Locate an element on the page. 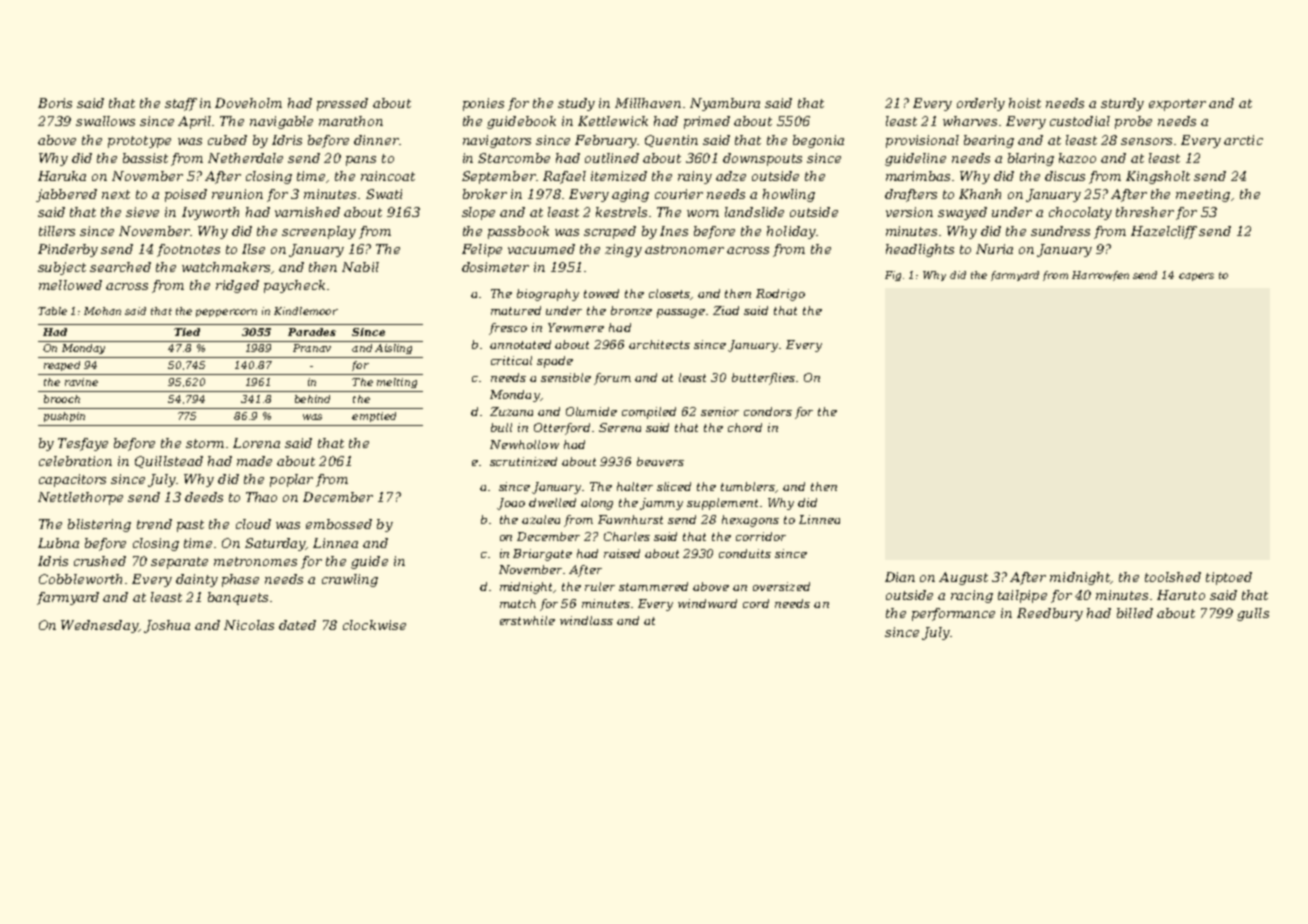 The width and height of the image is (1308, 924). Nyambura is located at coordinates (725, 104).
